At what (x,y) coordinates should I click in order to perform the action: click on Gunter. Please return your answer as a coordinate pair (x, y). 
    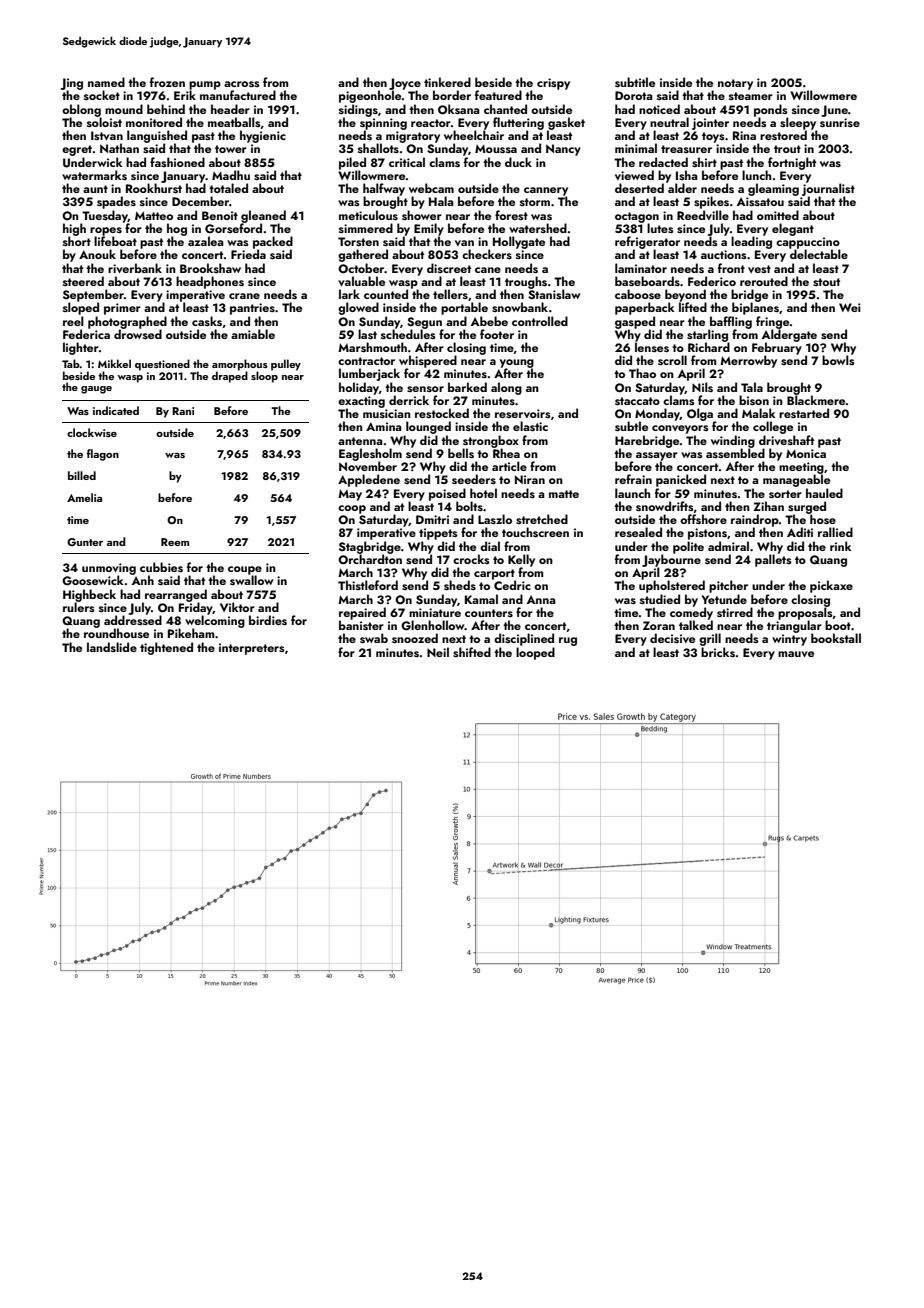
    Looking at the image, I should click on (85, 542).
